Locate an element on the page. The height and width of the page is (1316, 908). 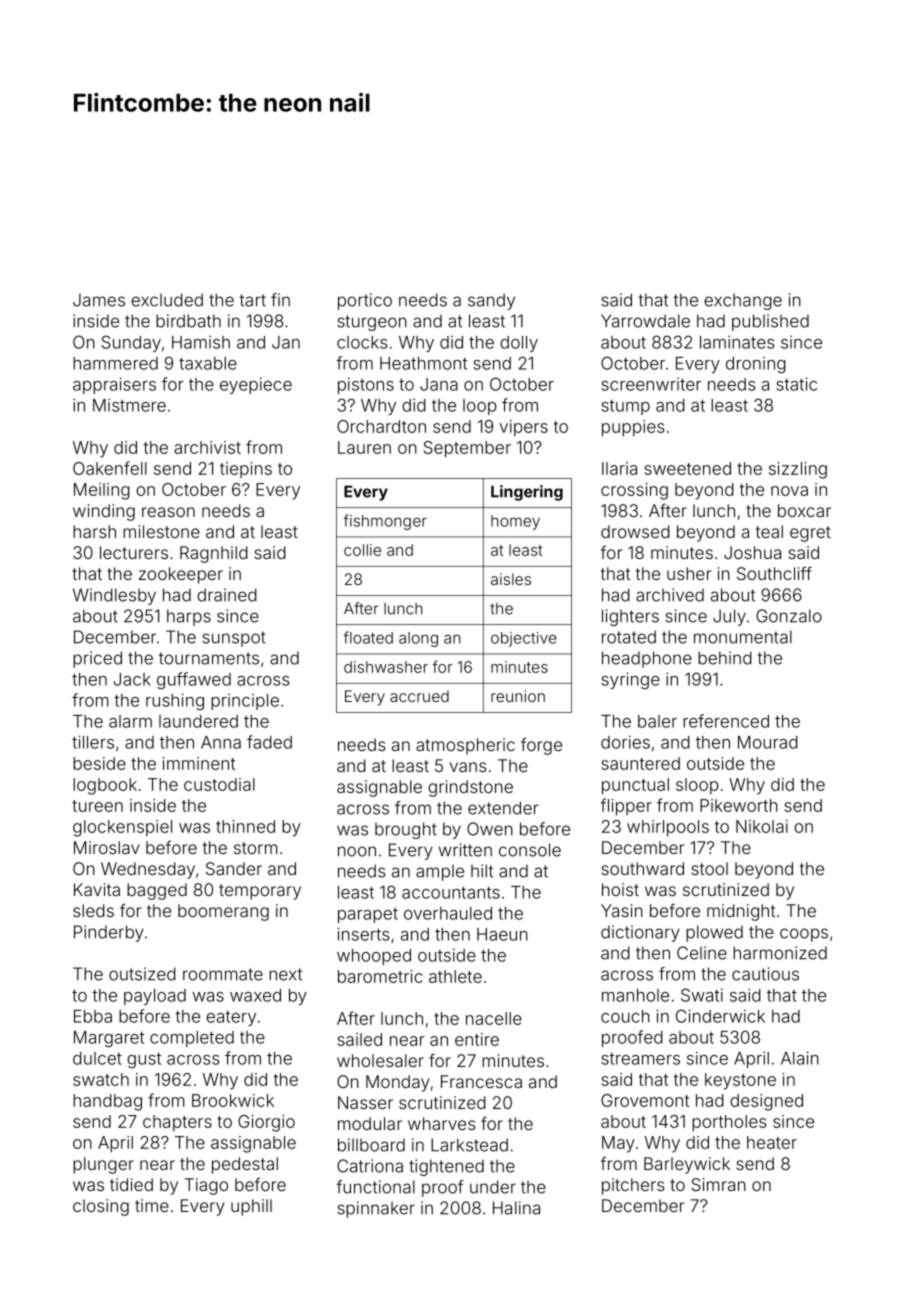
sandy is located at coordinates (491, 301).
